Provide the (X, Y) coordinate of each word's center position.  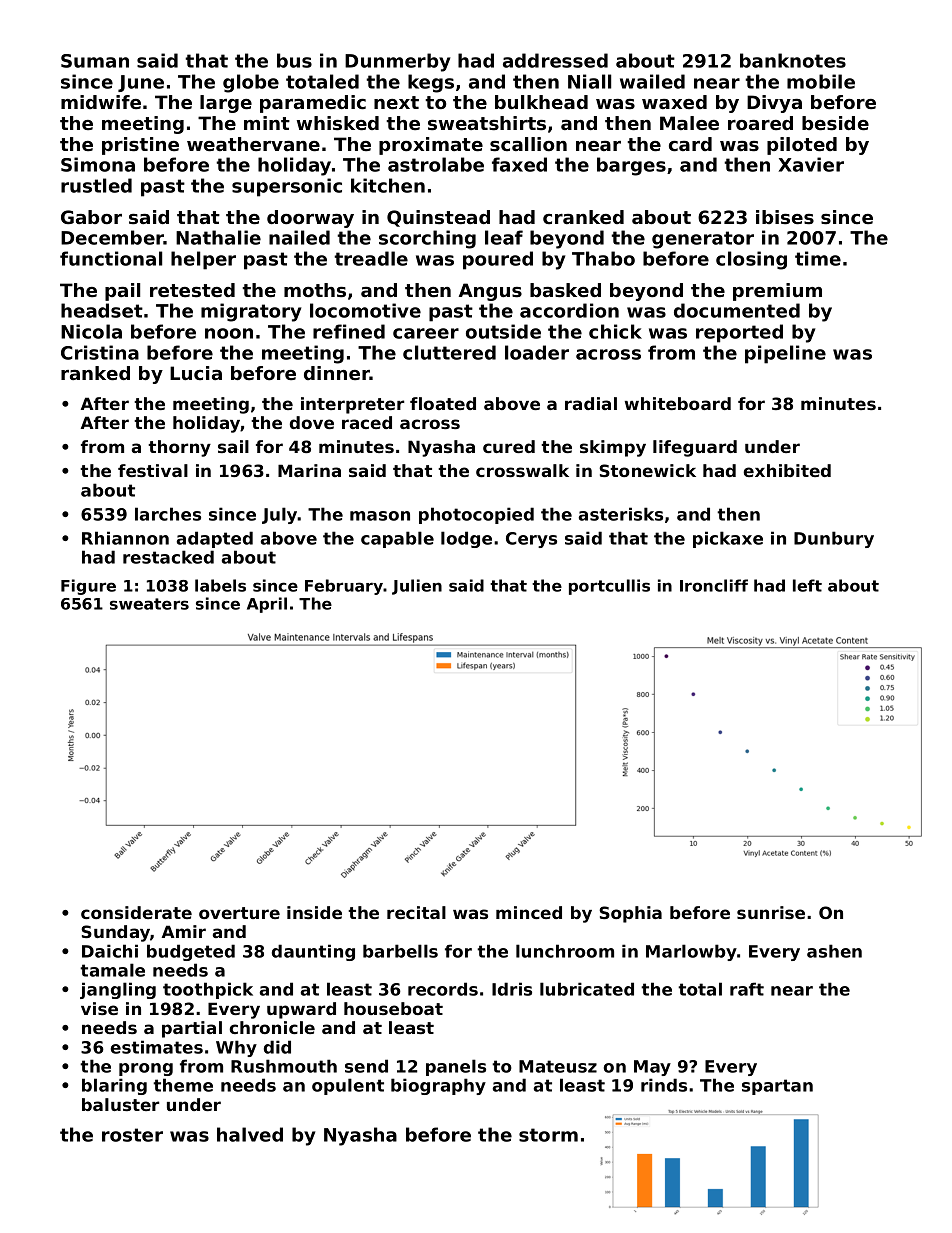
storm (548, 1135)
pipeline (785, 354)
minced (529, 912)
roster (132, 1135)
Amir (184, 931)
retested (192, 290)
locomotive (365, 310)
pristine (140, 146)
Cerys (531, 540)
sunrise (771, 912)
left (807, 585)
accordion (569, 310)
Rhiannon (125, 538)
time (818, 258)
